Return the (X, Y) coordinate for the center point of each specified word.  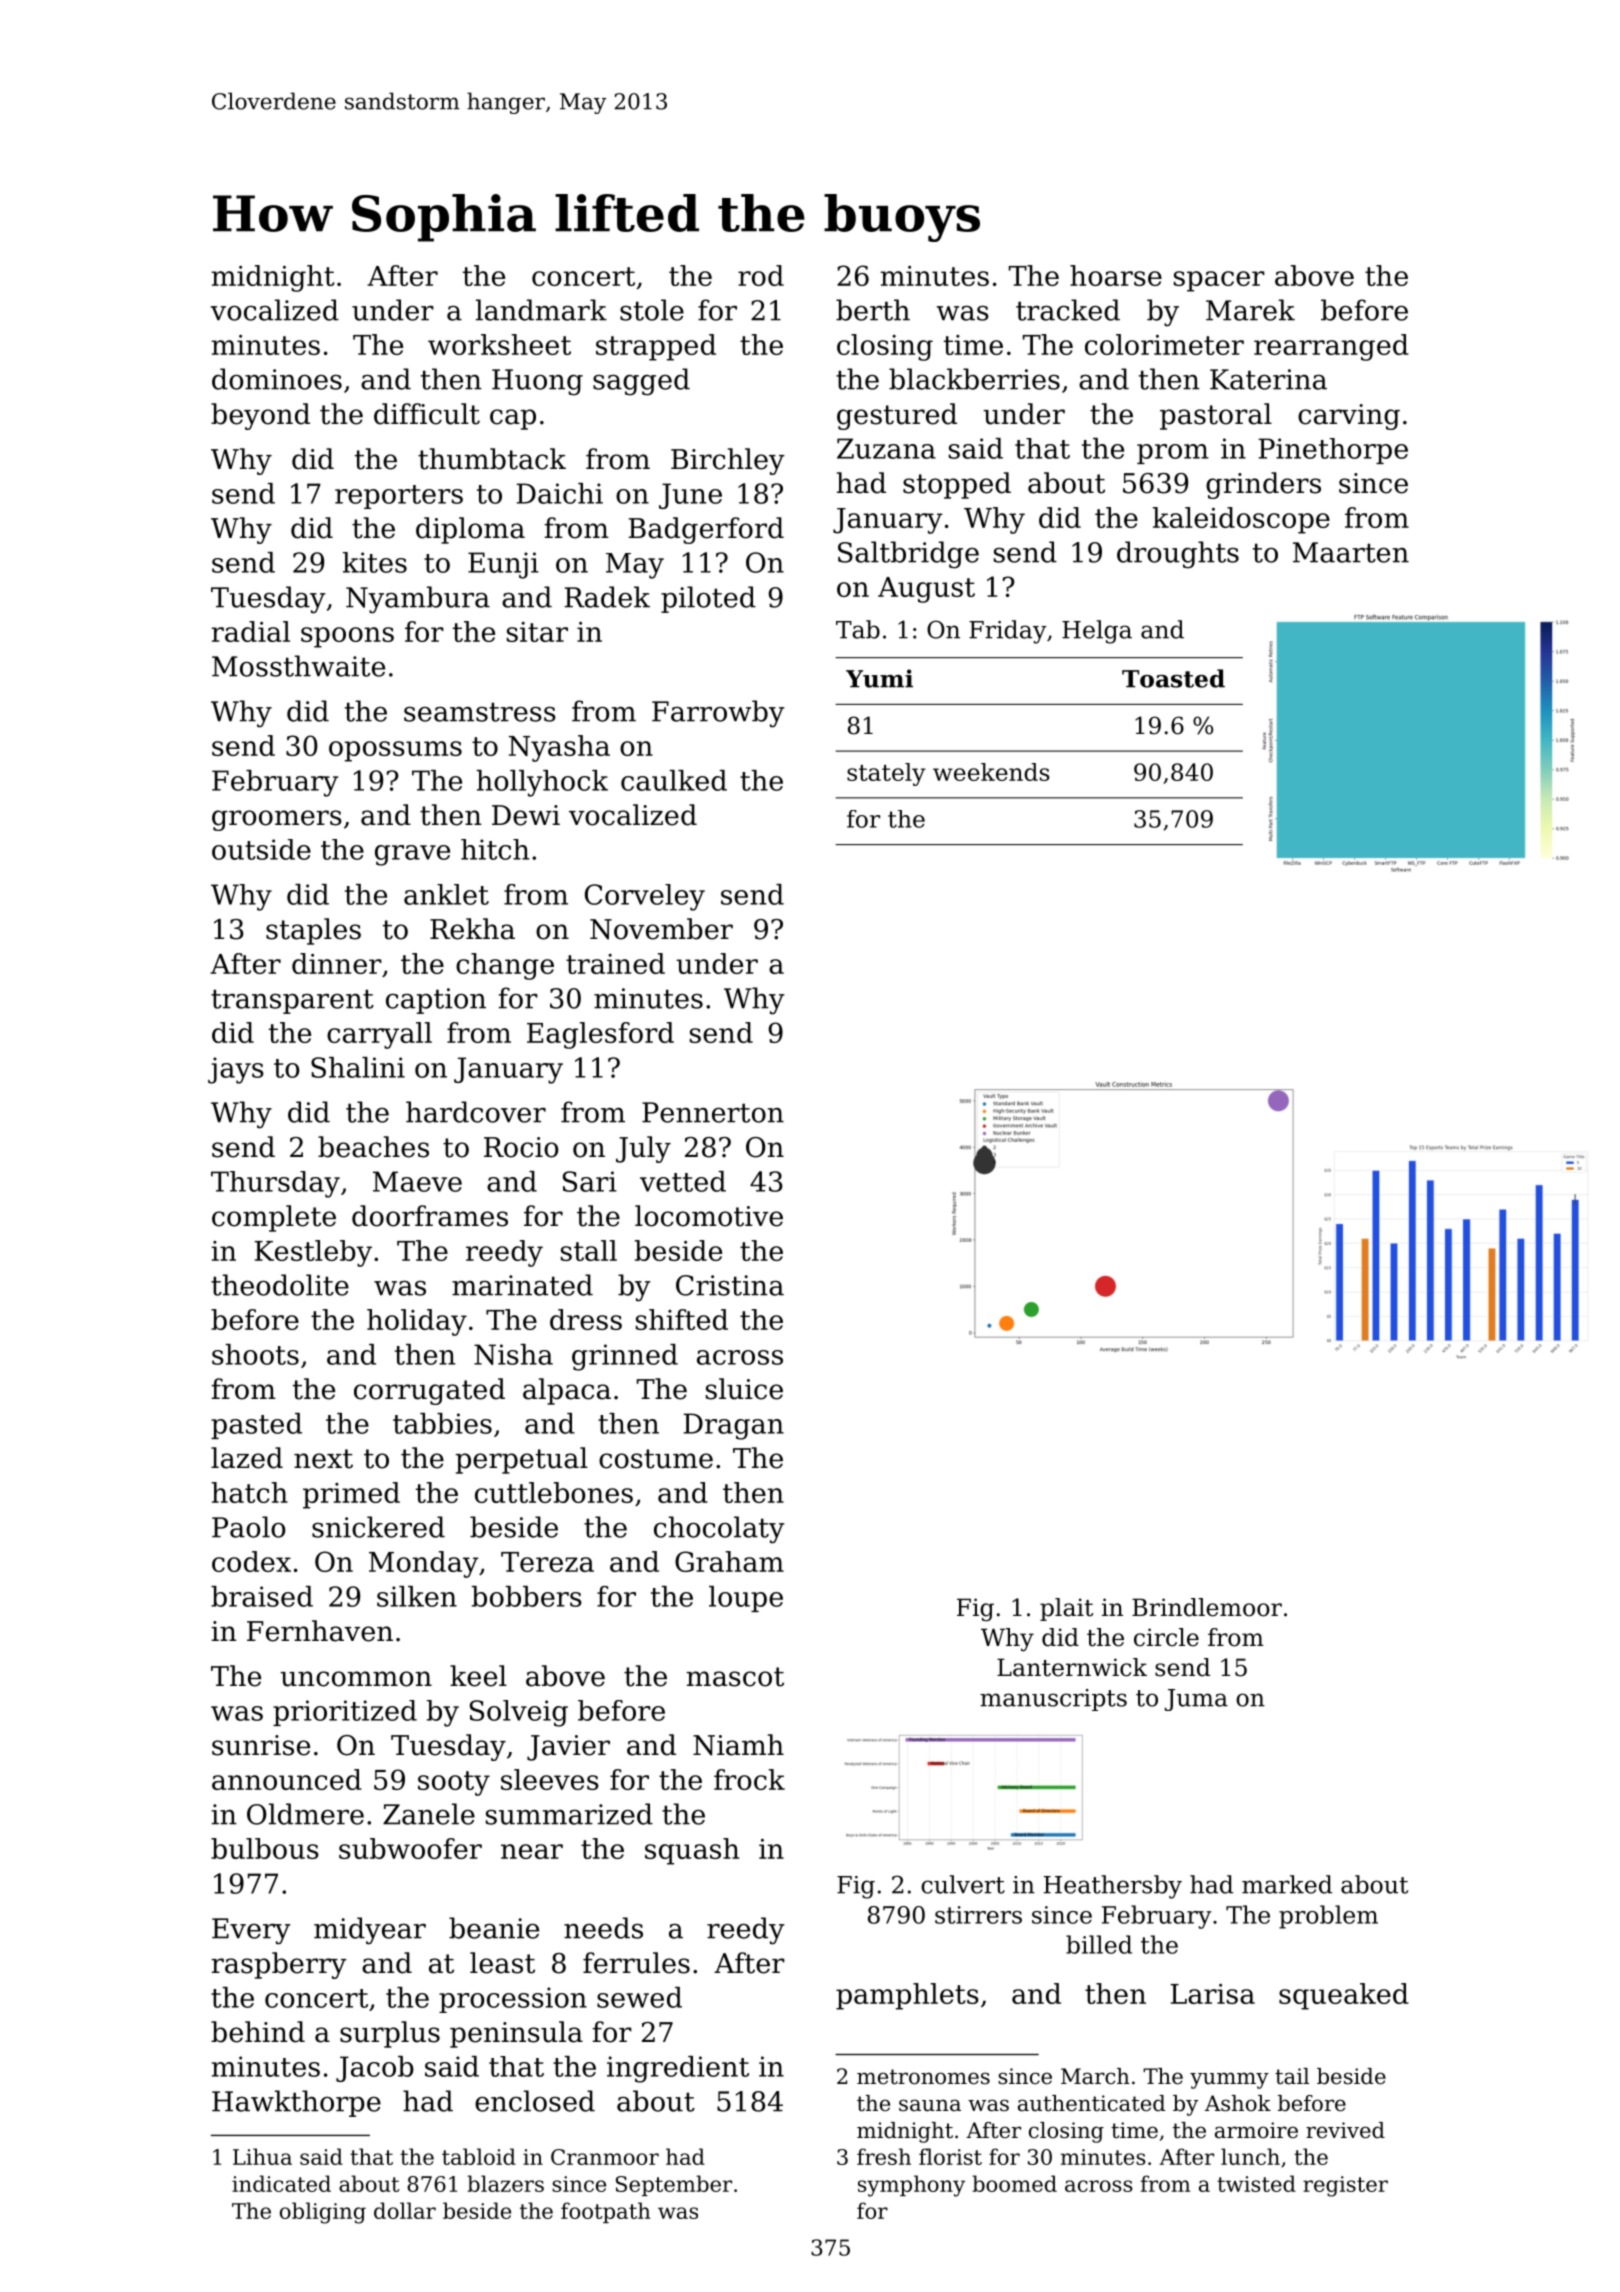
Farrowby (718, 714)
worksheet (499, 344)
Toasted (1173, 678)
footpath (605, 2212)
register (1345, 2186)
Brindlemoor (1207, 1607)
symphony (911, 2186)
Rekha (472, 929)
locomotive (709, 1216)
